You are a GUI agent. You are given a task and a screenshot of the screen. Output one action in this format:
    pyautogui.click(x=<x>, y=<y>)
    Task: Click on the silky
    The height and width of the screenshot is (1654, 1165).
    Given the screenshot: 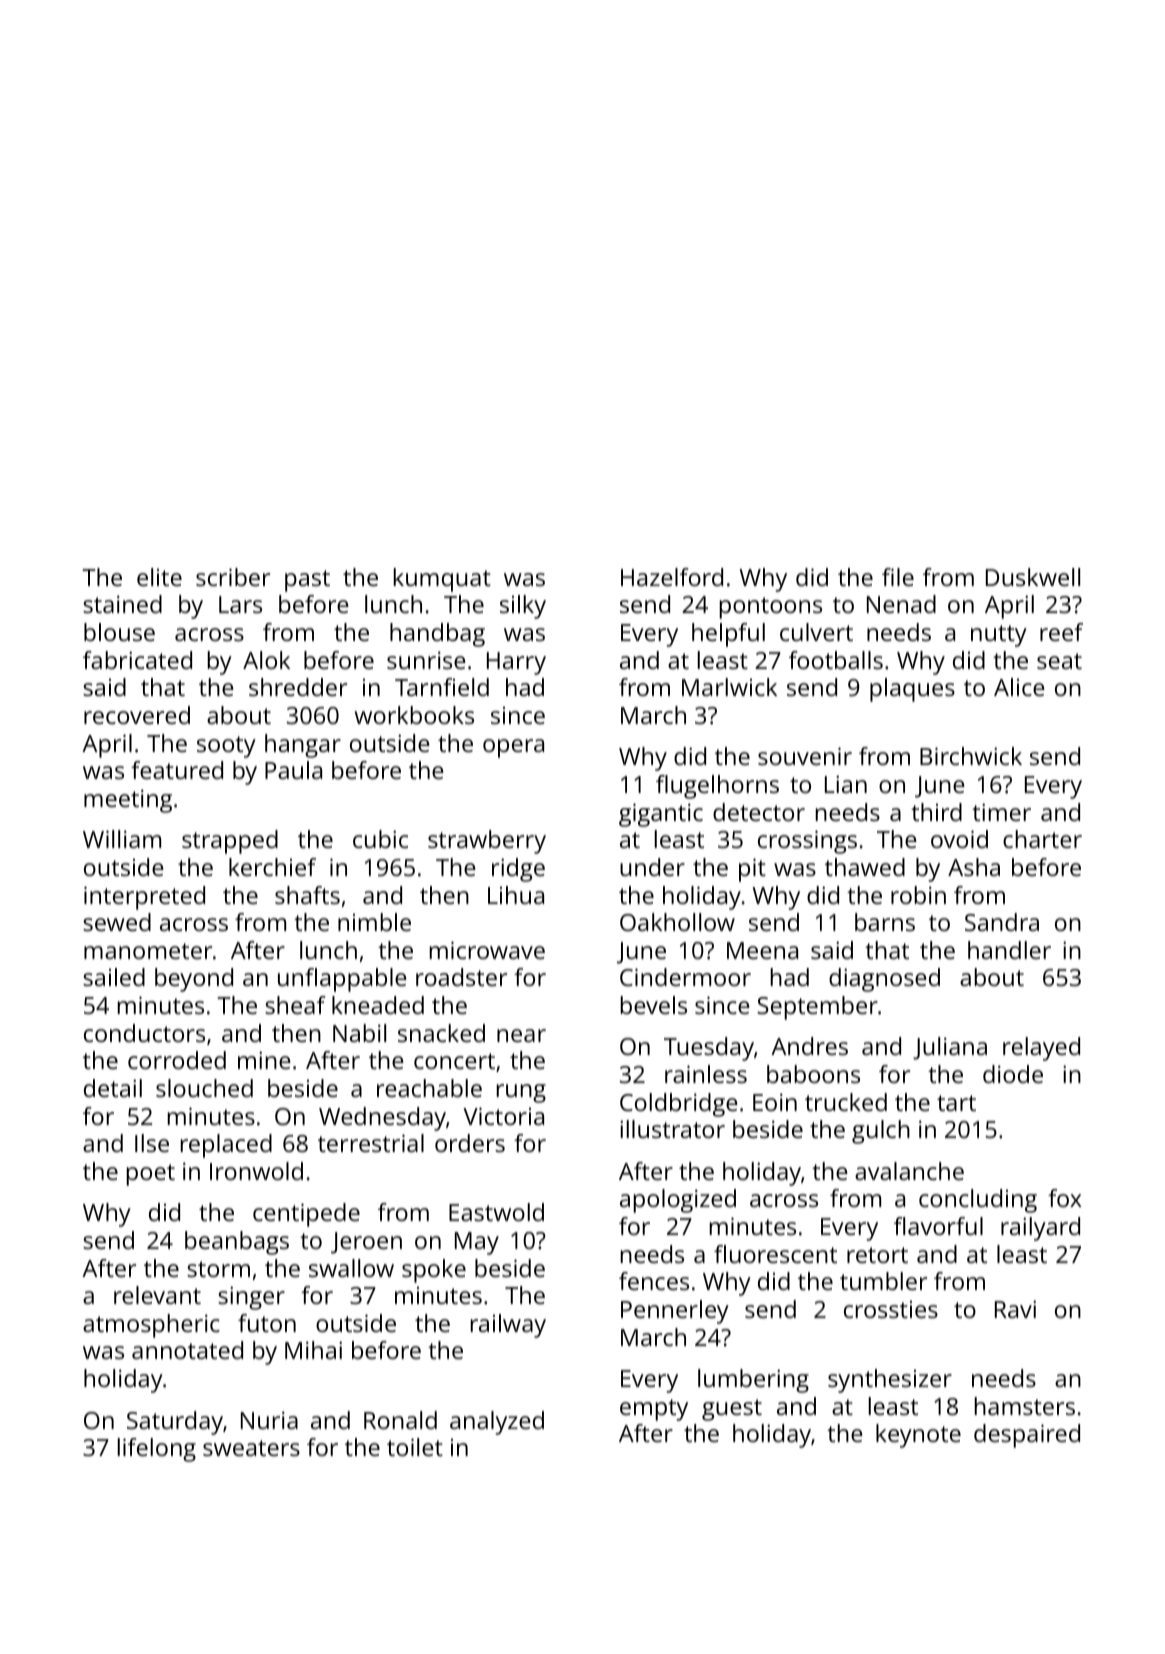 What is the action you would take?
    pyautogui.click(x=523, y=607)
